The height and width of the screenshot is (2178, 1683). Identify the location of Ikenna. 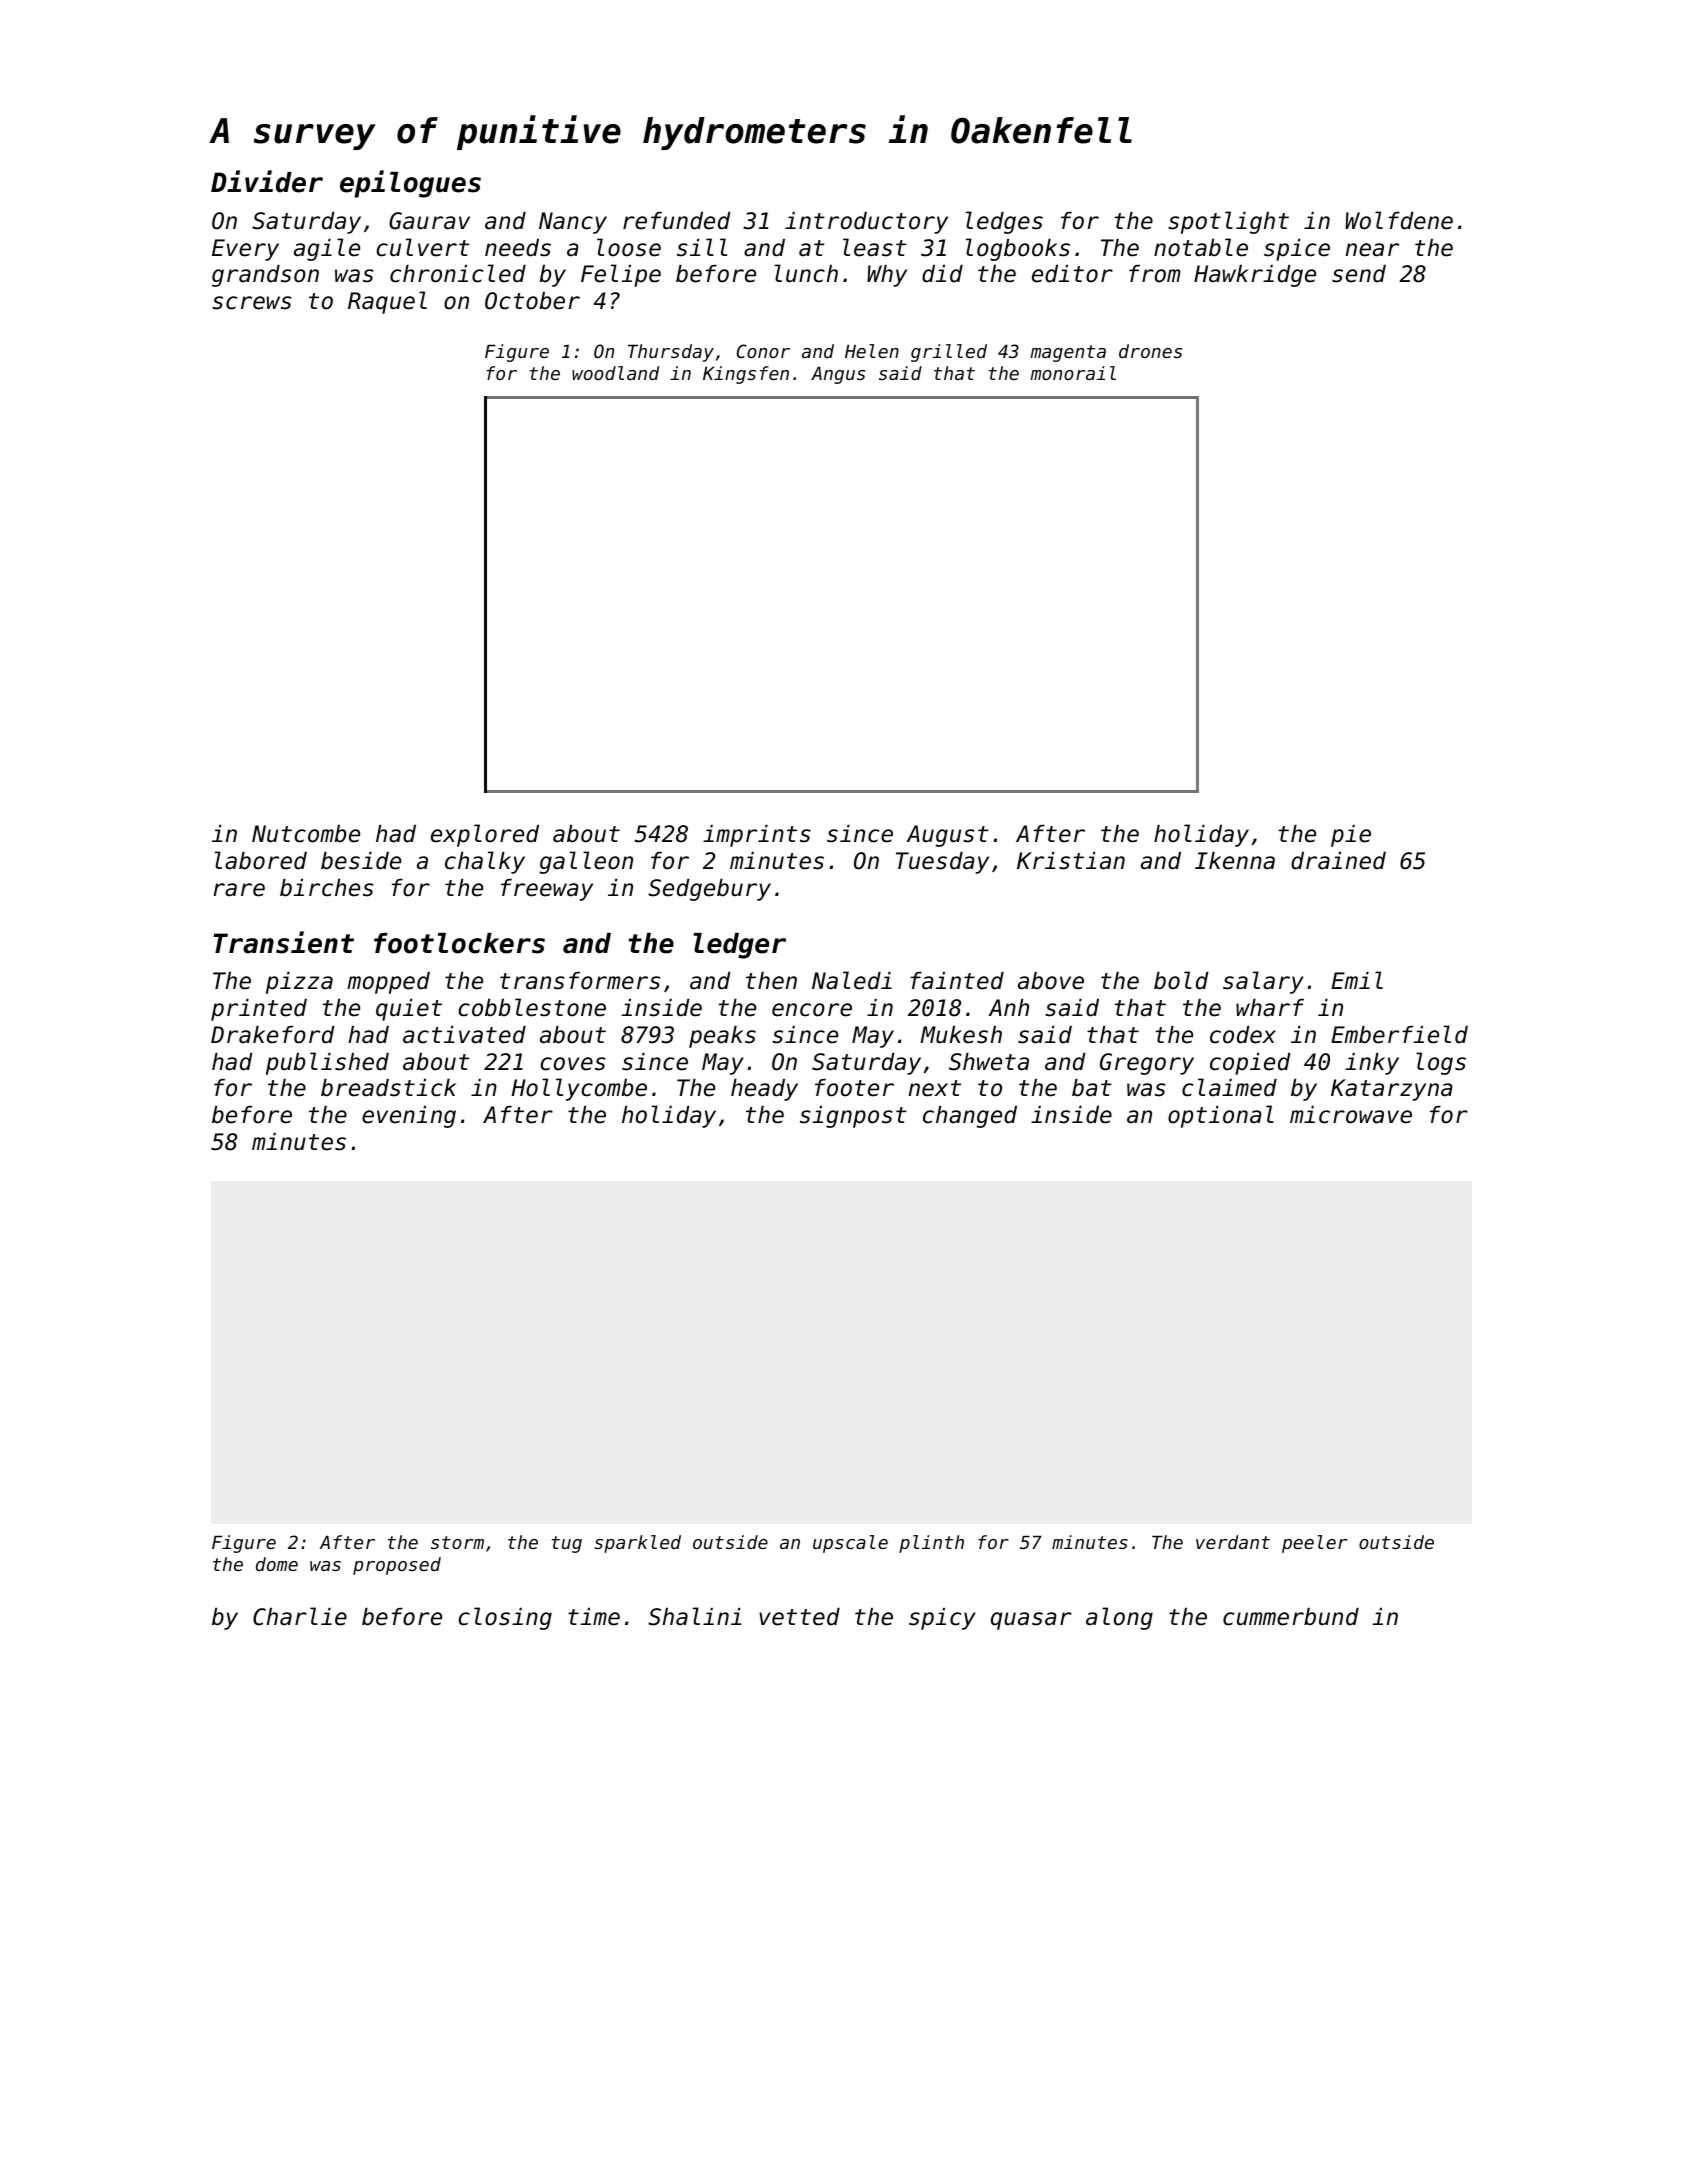
(1235, 861).
